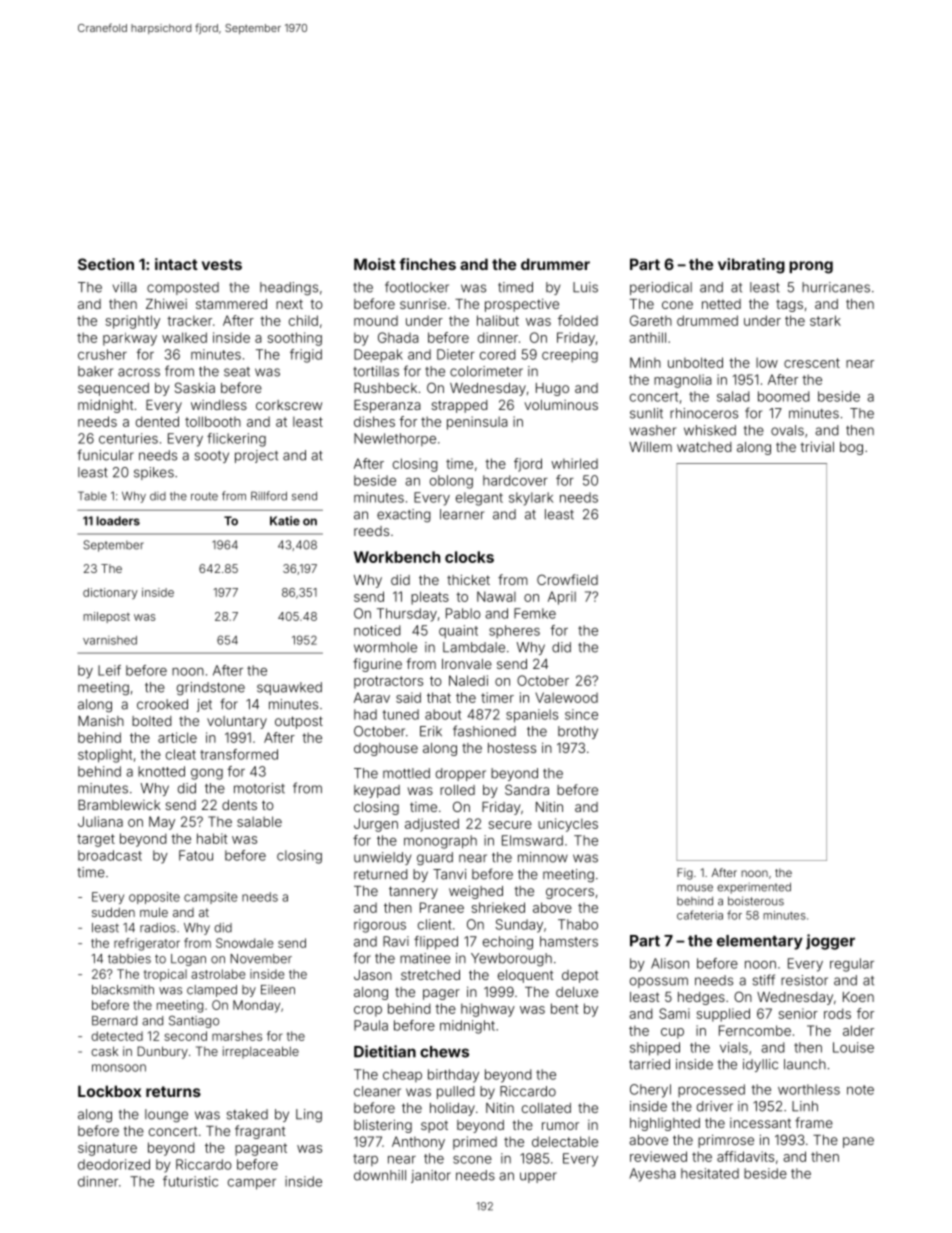  I want to click on walked, so click(184, 337).
